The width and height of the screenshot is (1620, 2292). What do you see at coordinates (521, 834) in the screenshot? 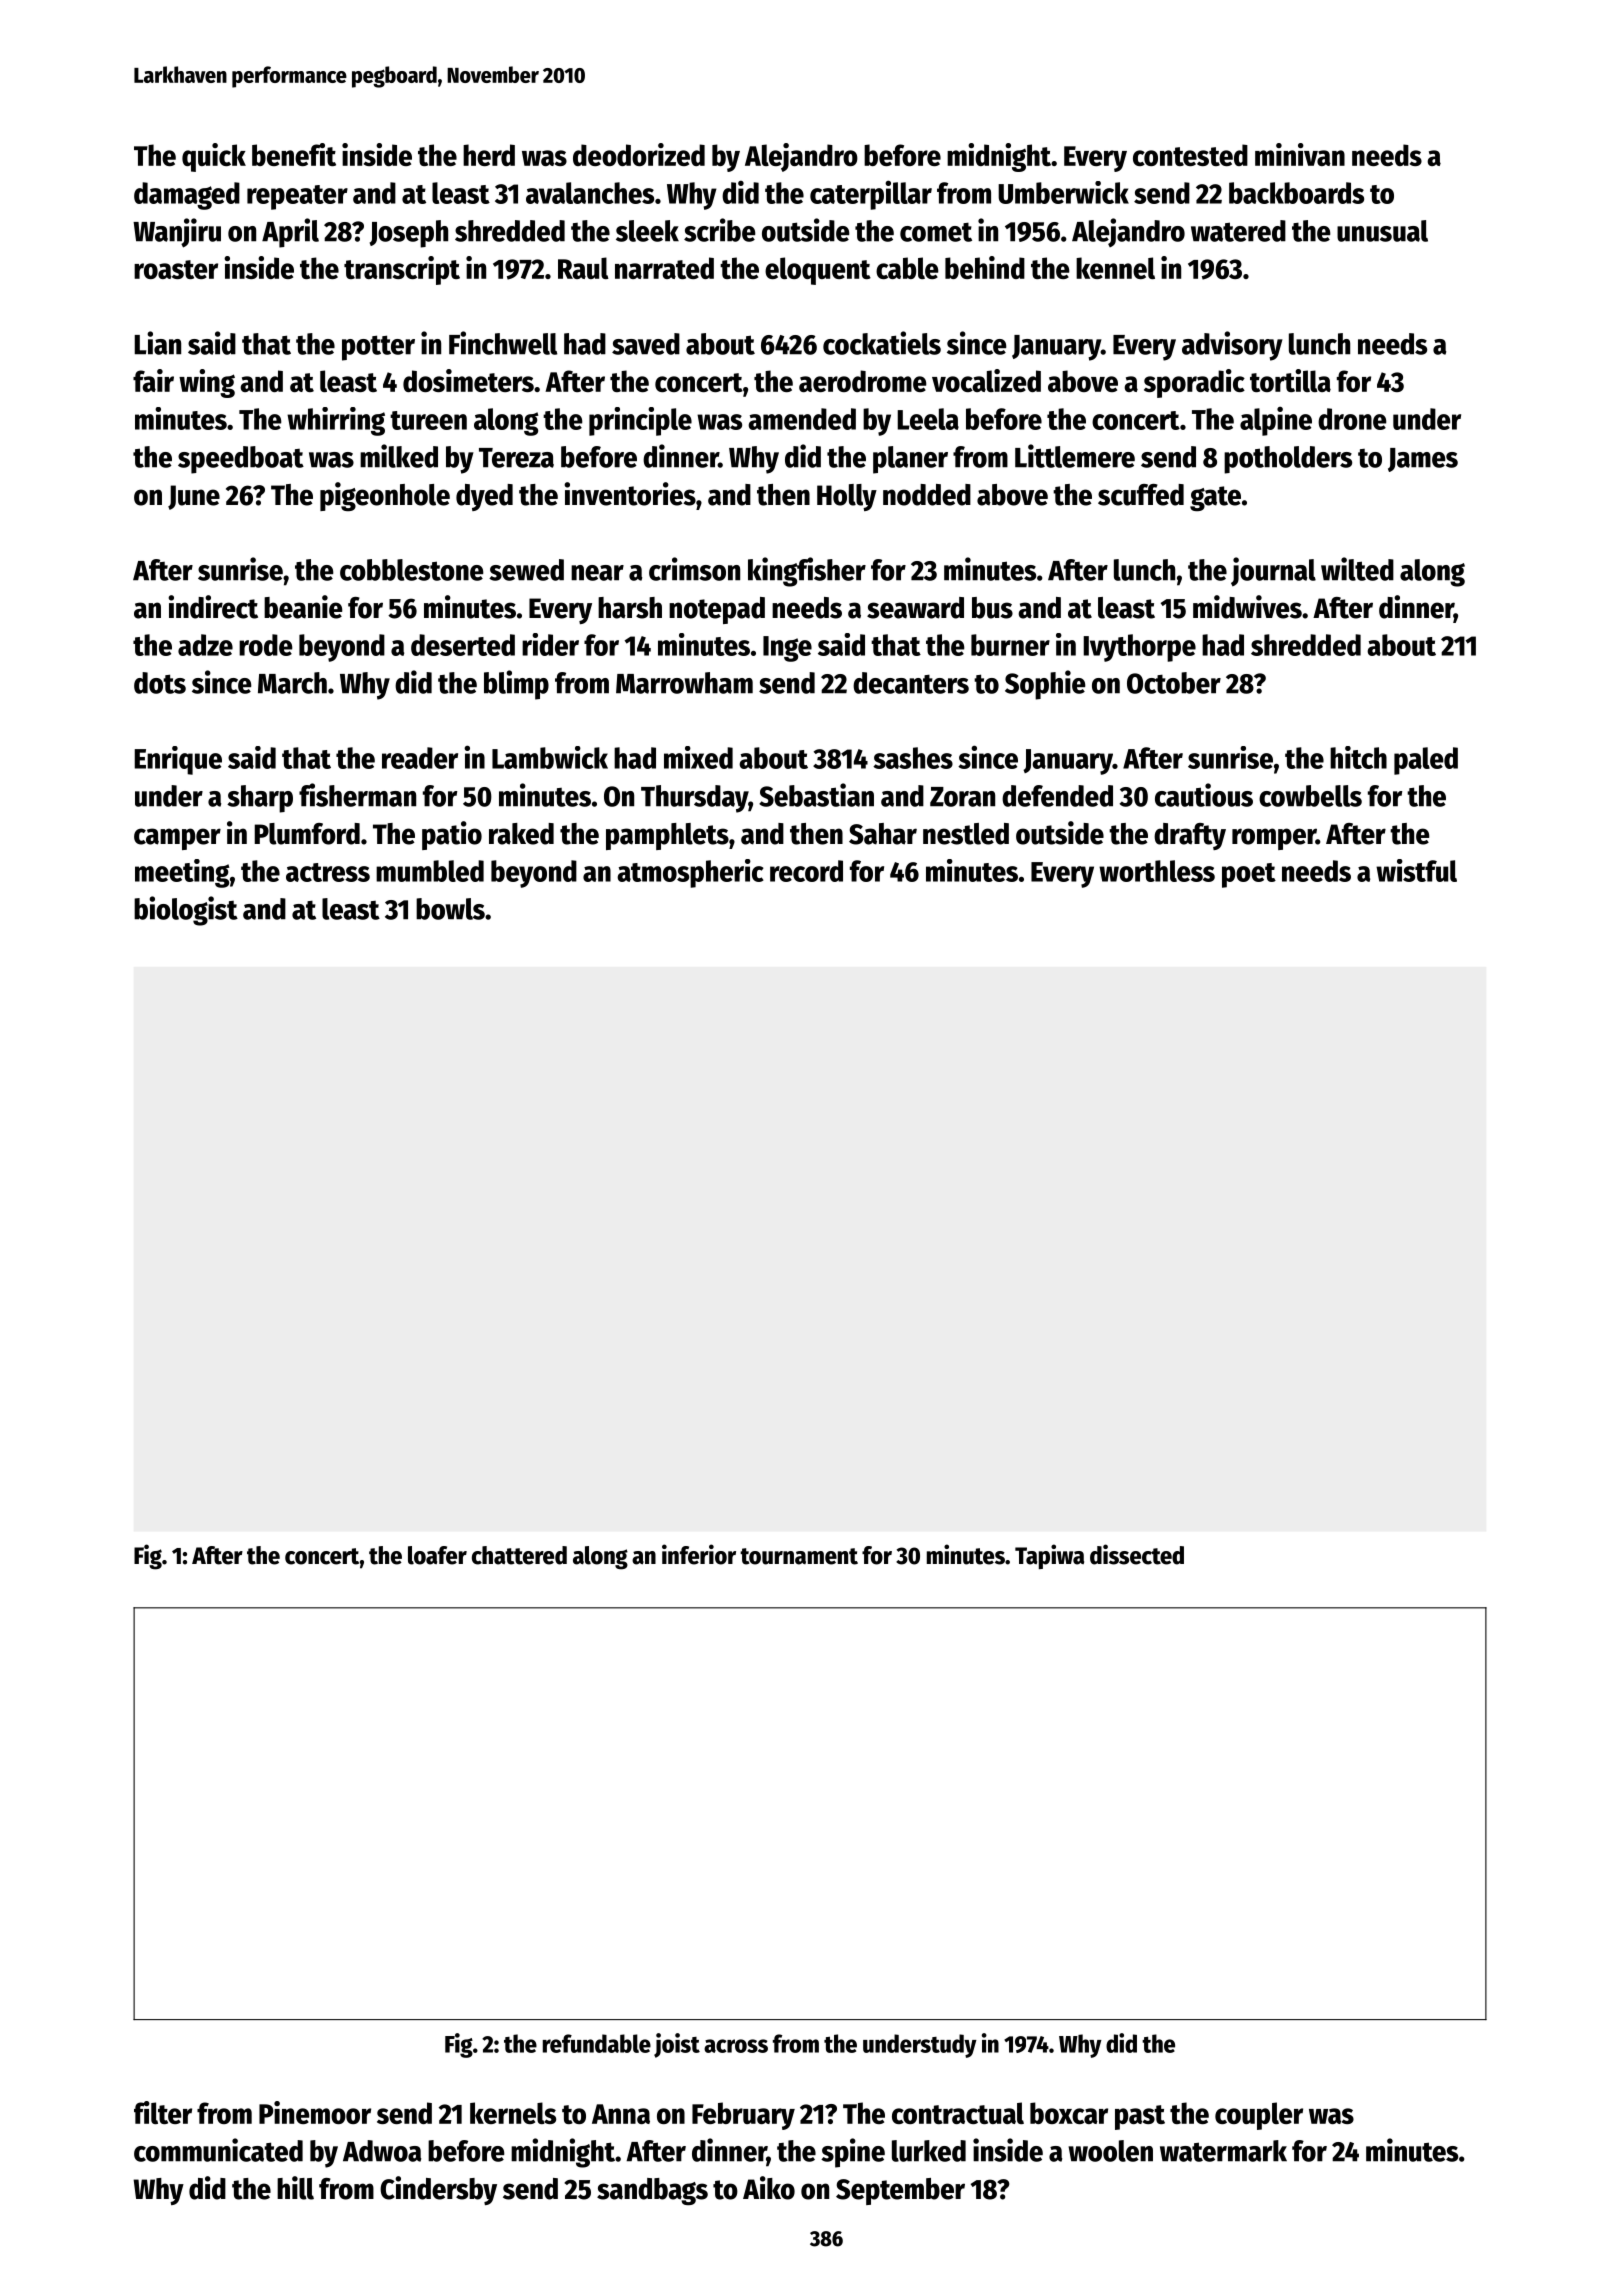
I see `raked` at bounding box center [521, 834].
